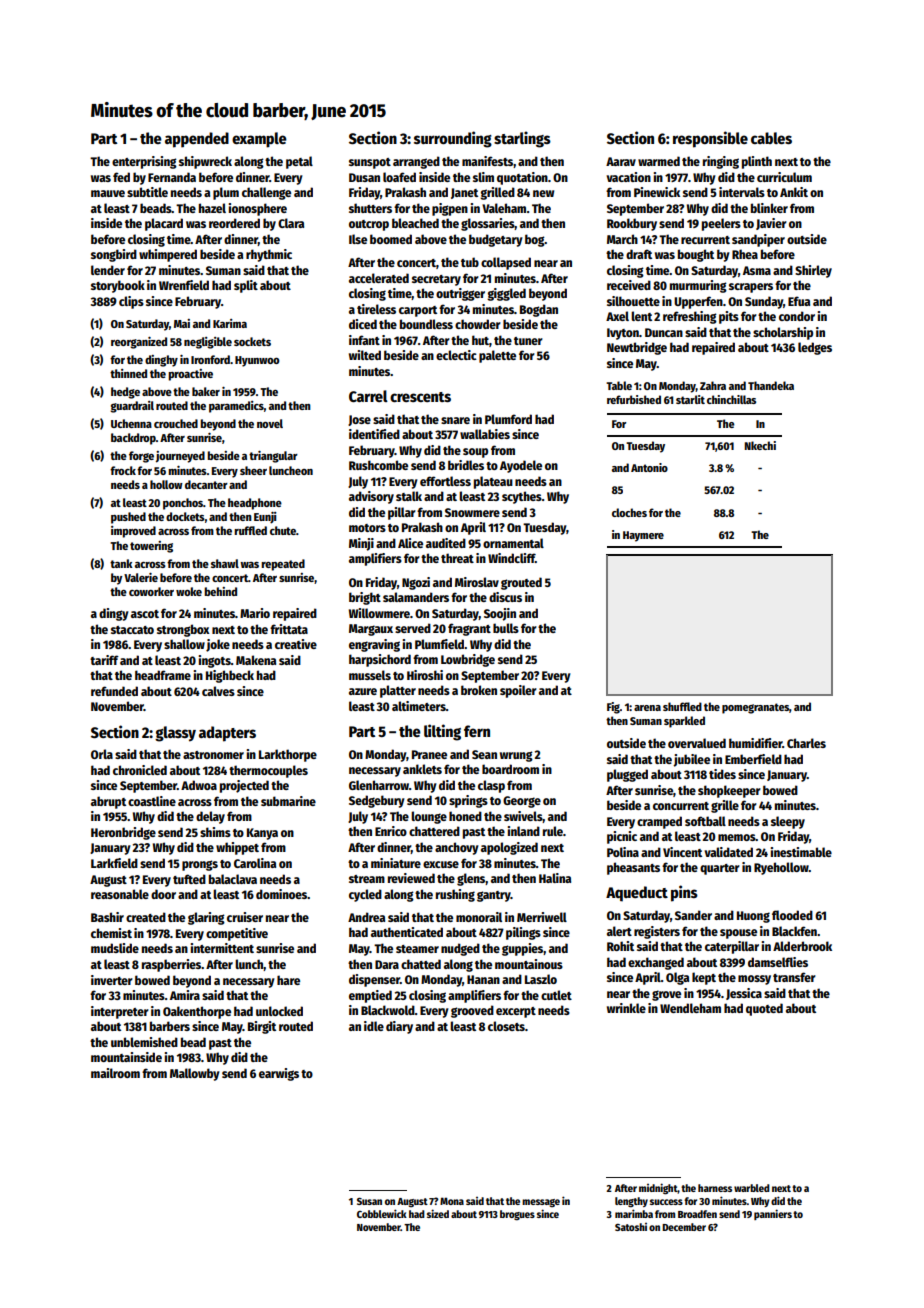 The height and width of the document is (1308, 924). What do you see at coordinates (452, 1201) in the document?
I see `Mona` at bounding box center [452, 1201].
